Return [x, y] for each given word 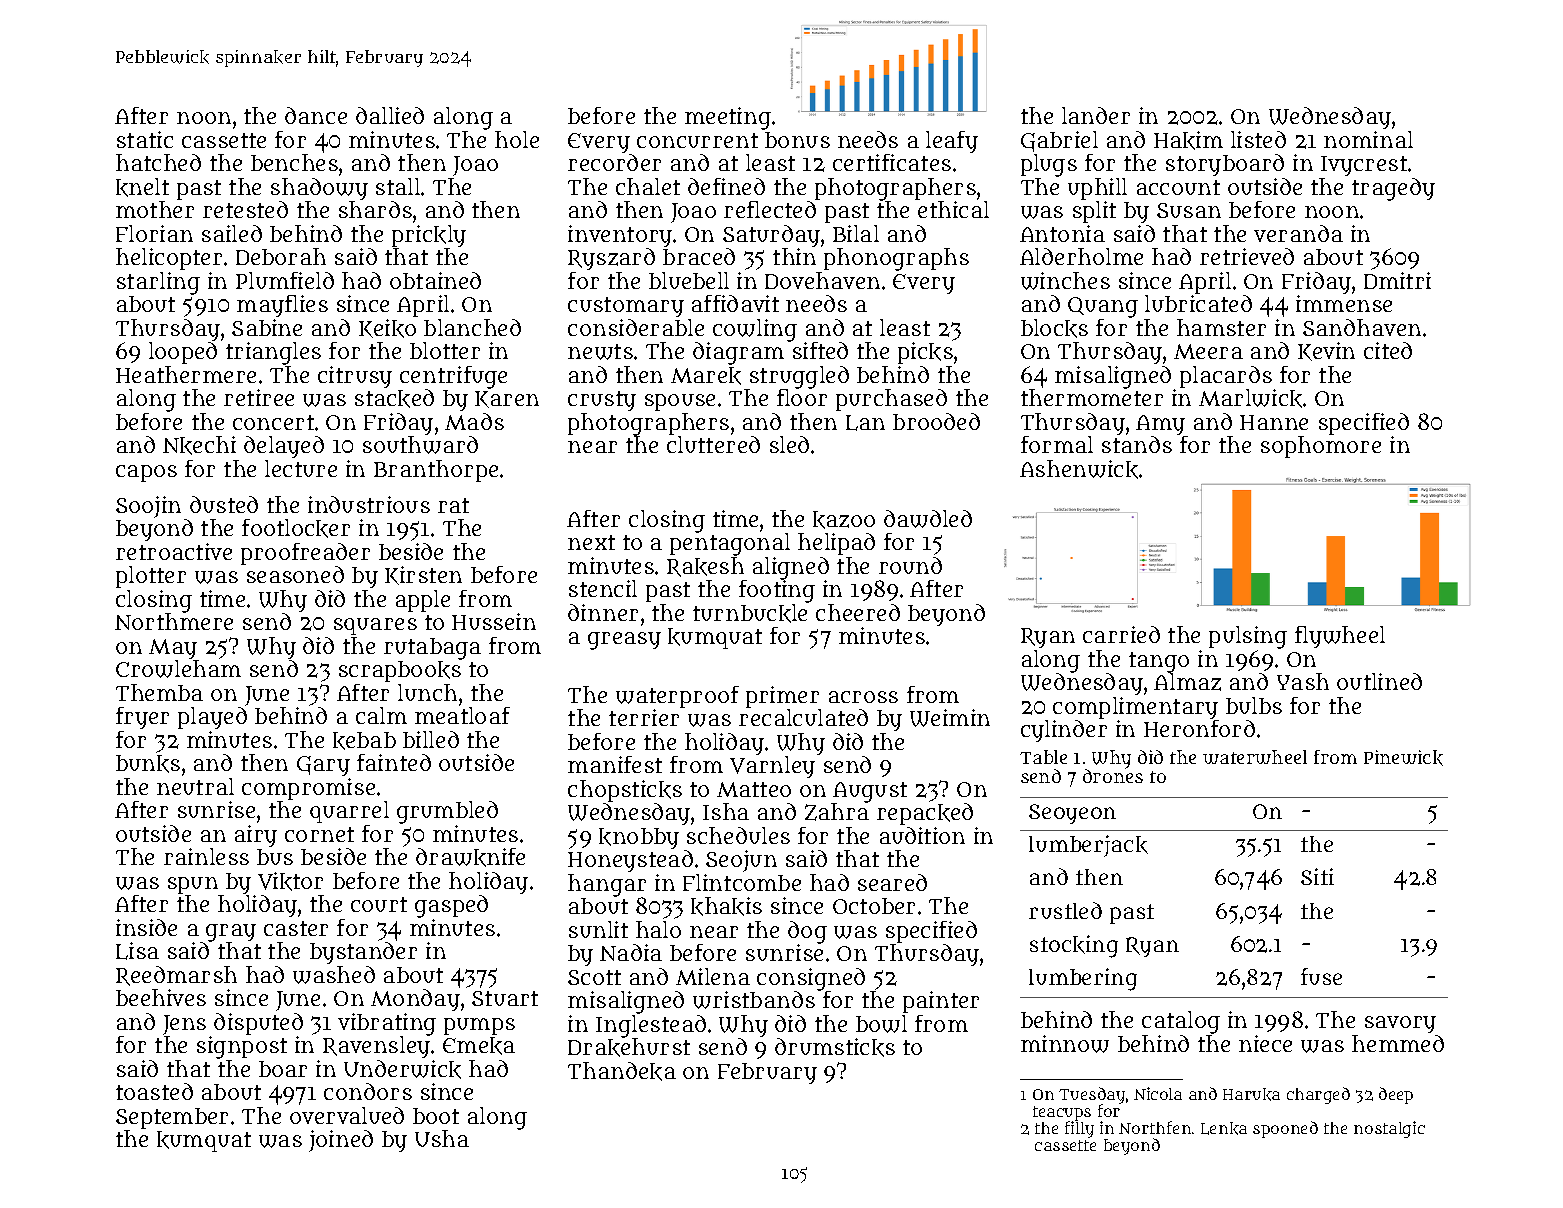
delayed [284, 447]
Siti [1317, 876]
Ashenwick [1079, 469]
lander [1096, 115]
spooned [1285, 1129]
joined [341, 1141]
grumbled [447, 812]
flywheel [1340, 637]
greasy [624, 641]
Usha [442, 1138]
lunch [427, 692]
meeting [728, 118]
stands [1137, 444]
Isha [726, 811]
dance [316, 115]
